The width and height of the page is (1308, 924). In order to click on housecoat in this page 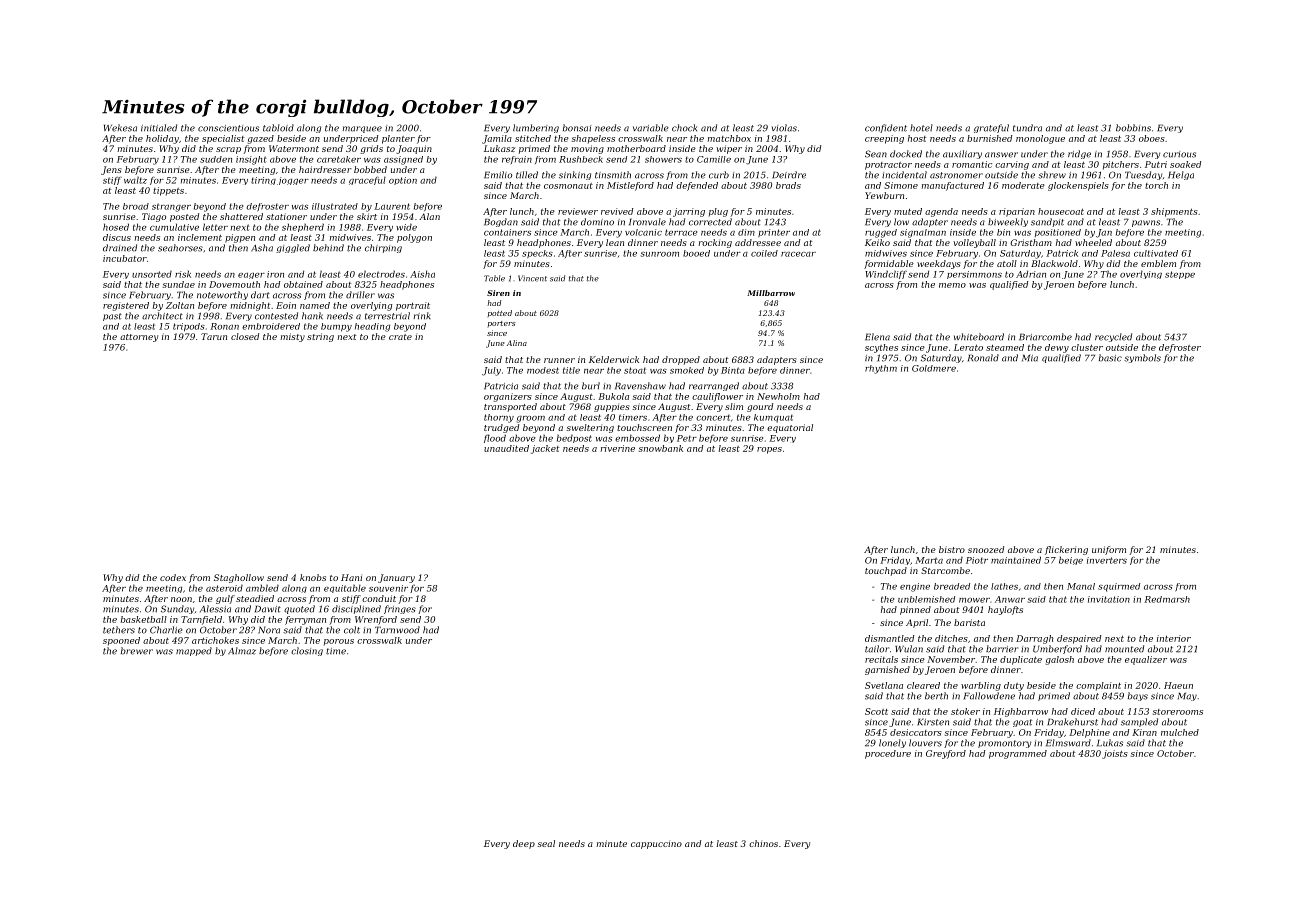, I will do `click(1061, 211)`.
